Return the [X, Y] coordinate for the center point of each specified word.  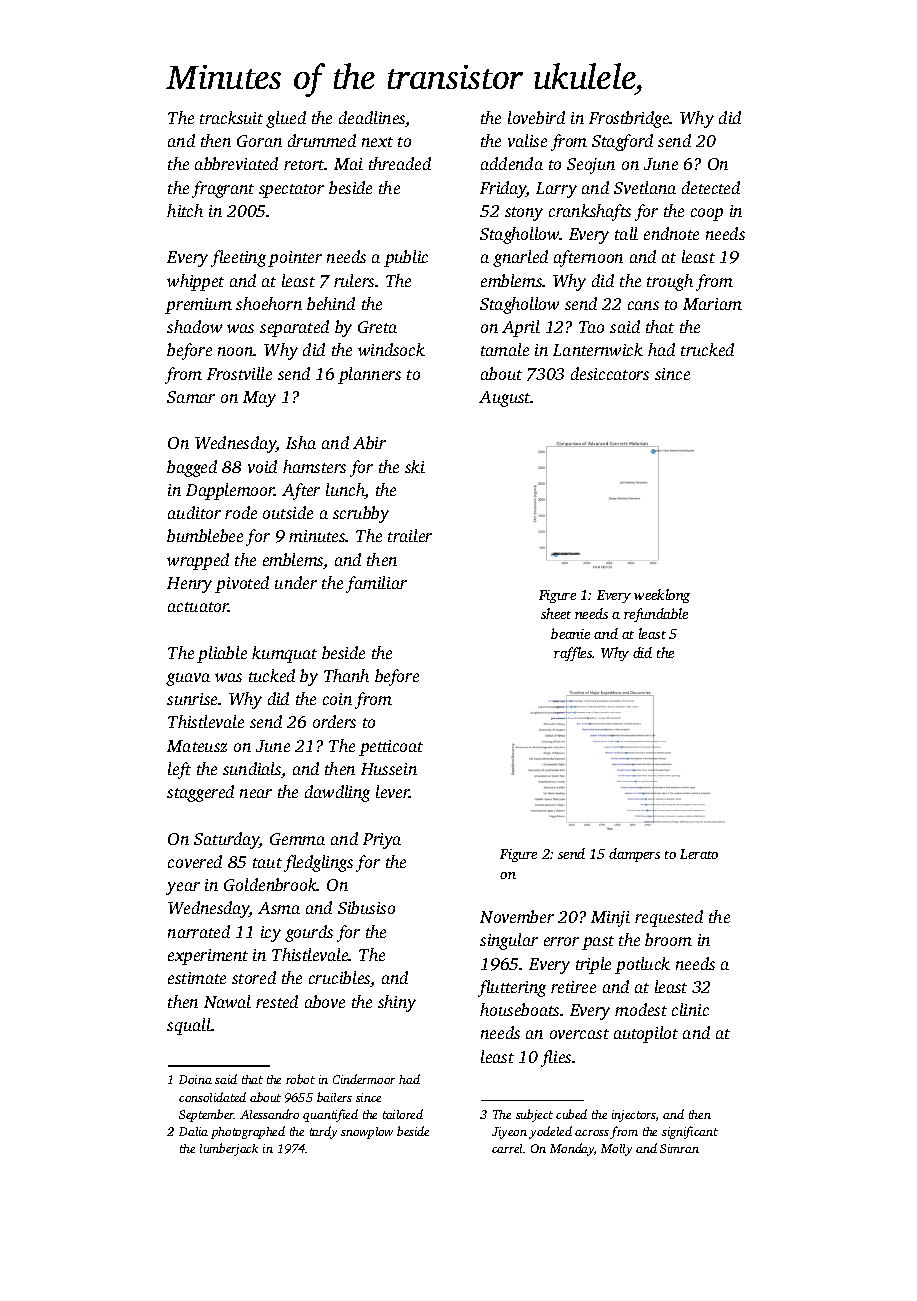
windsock [391, 349]
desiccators [610, 373]
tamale [505, 349]
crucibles [340, 979]
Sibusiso [366, 907]
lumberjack [229, 1149]
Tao [591, 327]
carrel [507, 1148]
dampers [634, 855]
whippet [195, 282]
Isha [301, 442]
